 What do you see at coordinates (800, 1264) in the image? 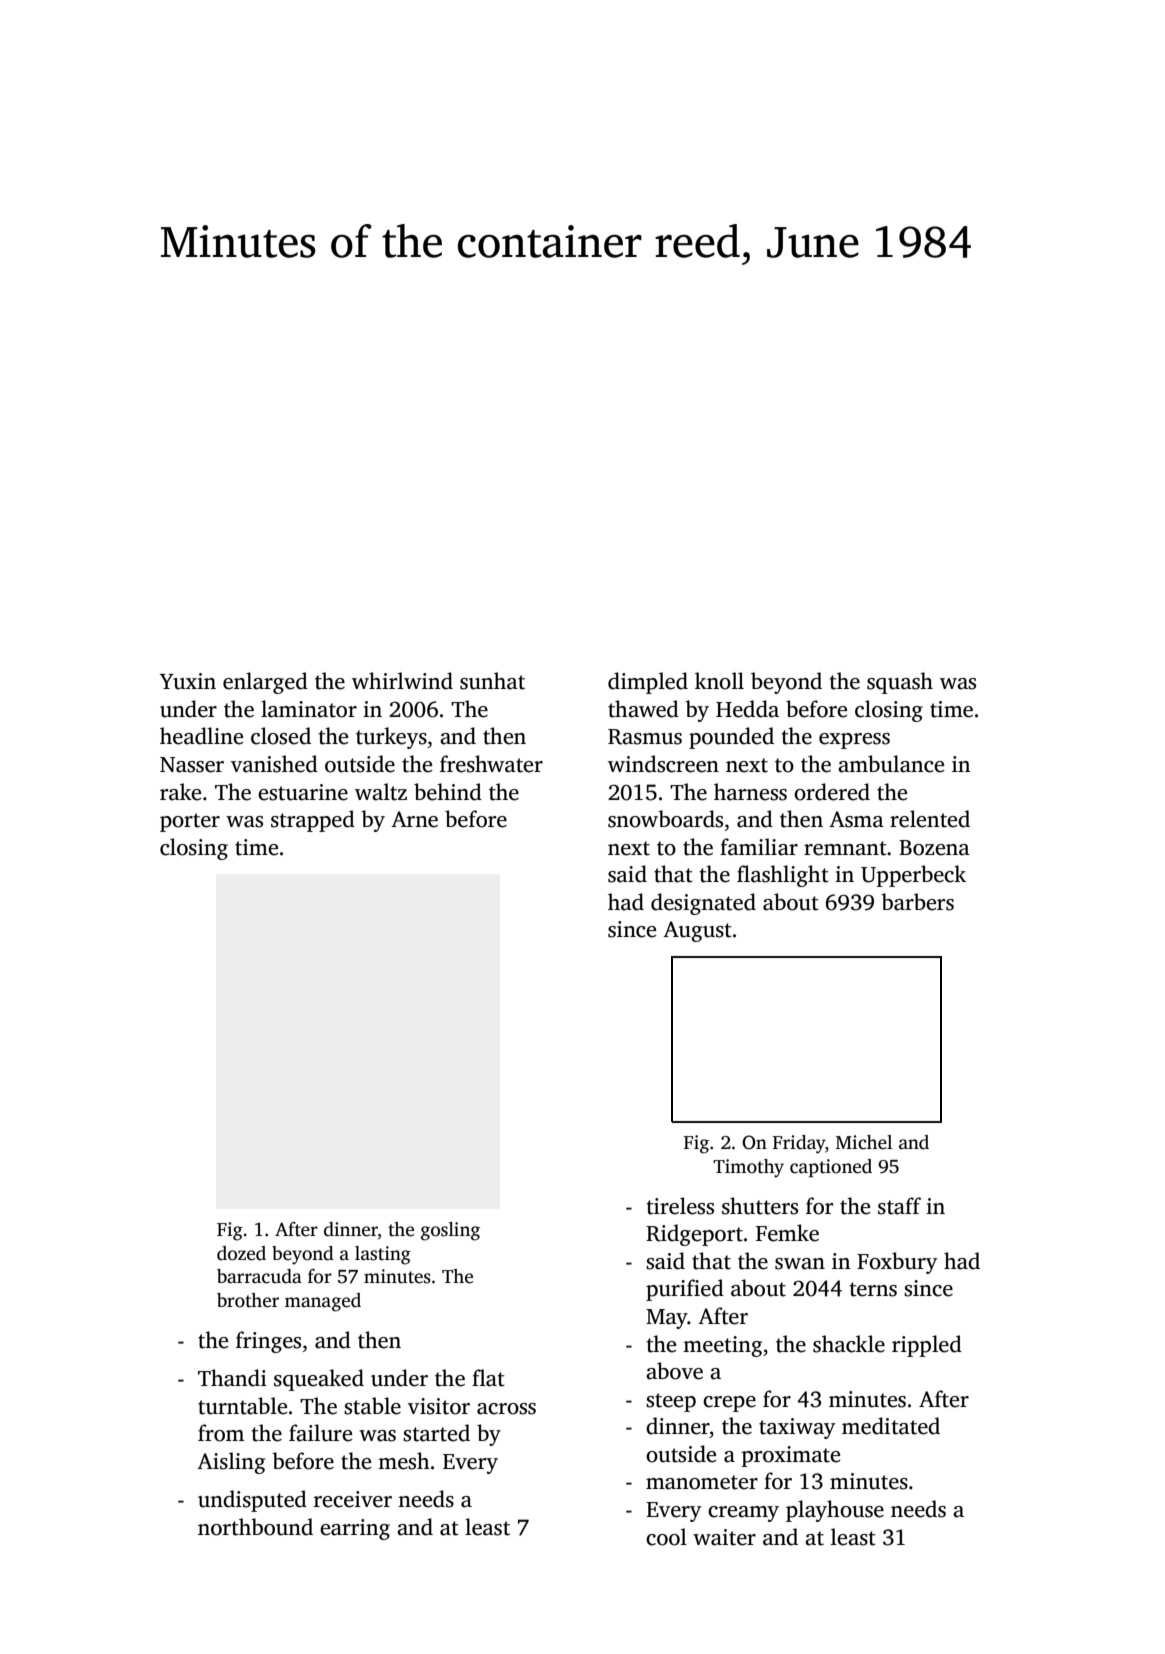
I see `swan` at bounding box center [800, 1264].
